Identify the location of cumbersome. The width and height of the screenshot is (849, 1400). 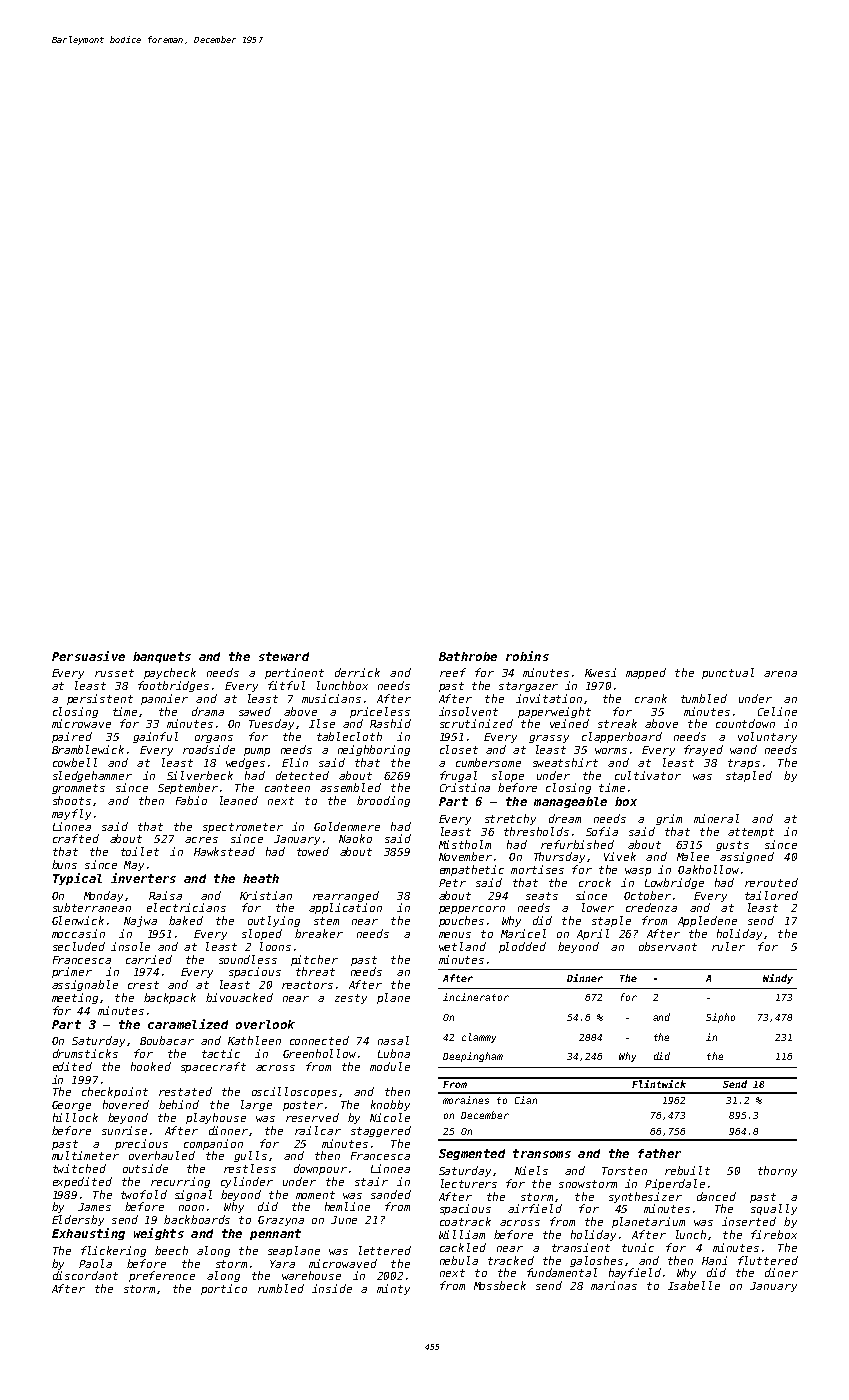
(488, 762).
